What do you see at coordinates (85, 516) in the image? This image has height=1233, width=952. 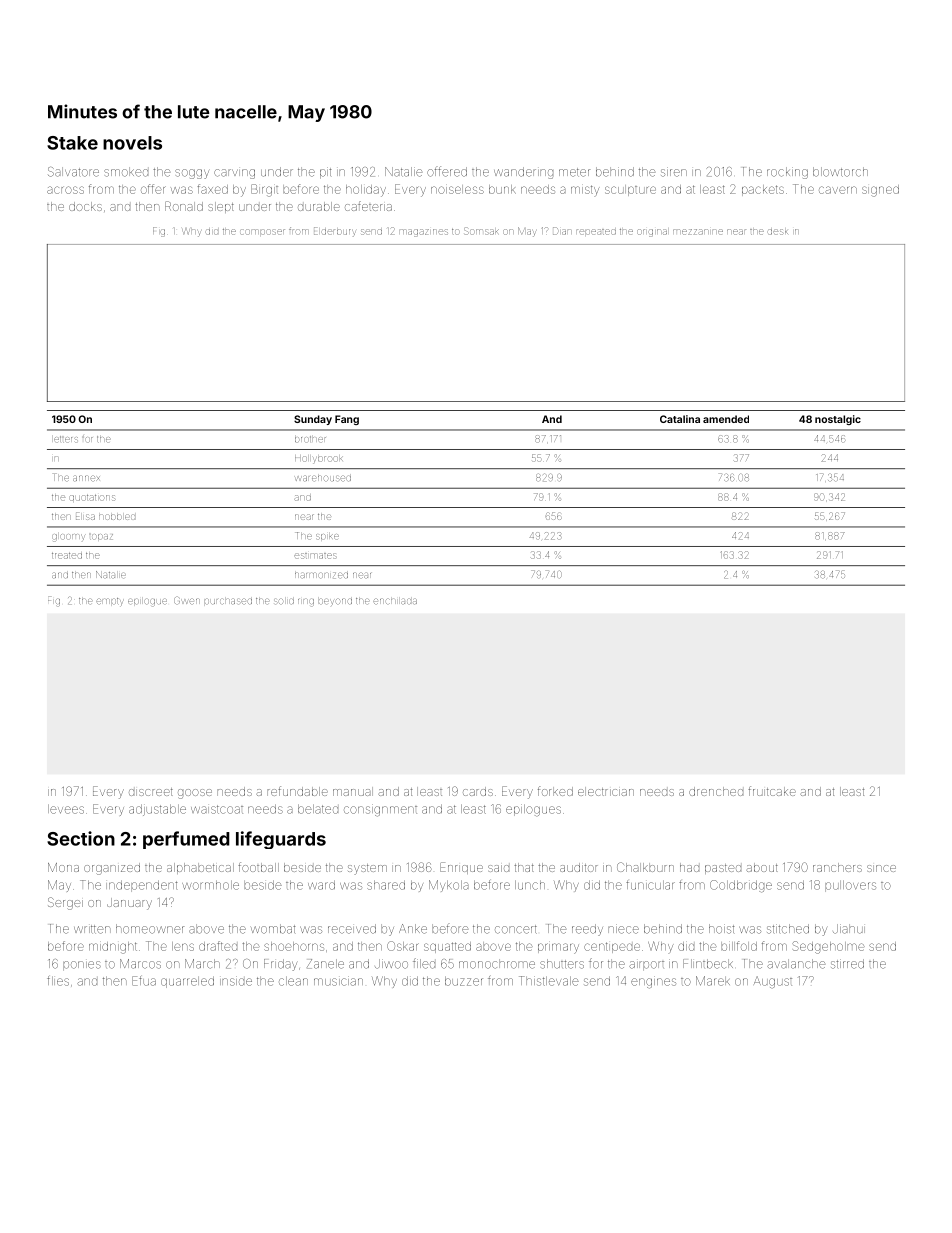 I see `Elisa` at bounding box center [85, 516].
